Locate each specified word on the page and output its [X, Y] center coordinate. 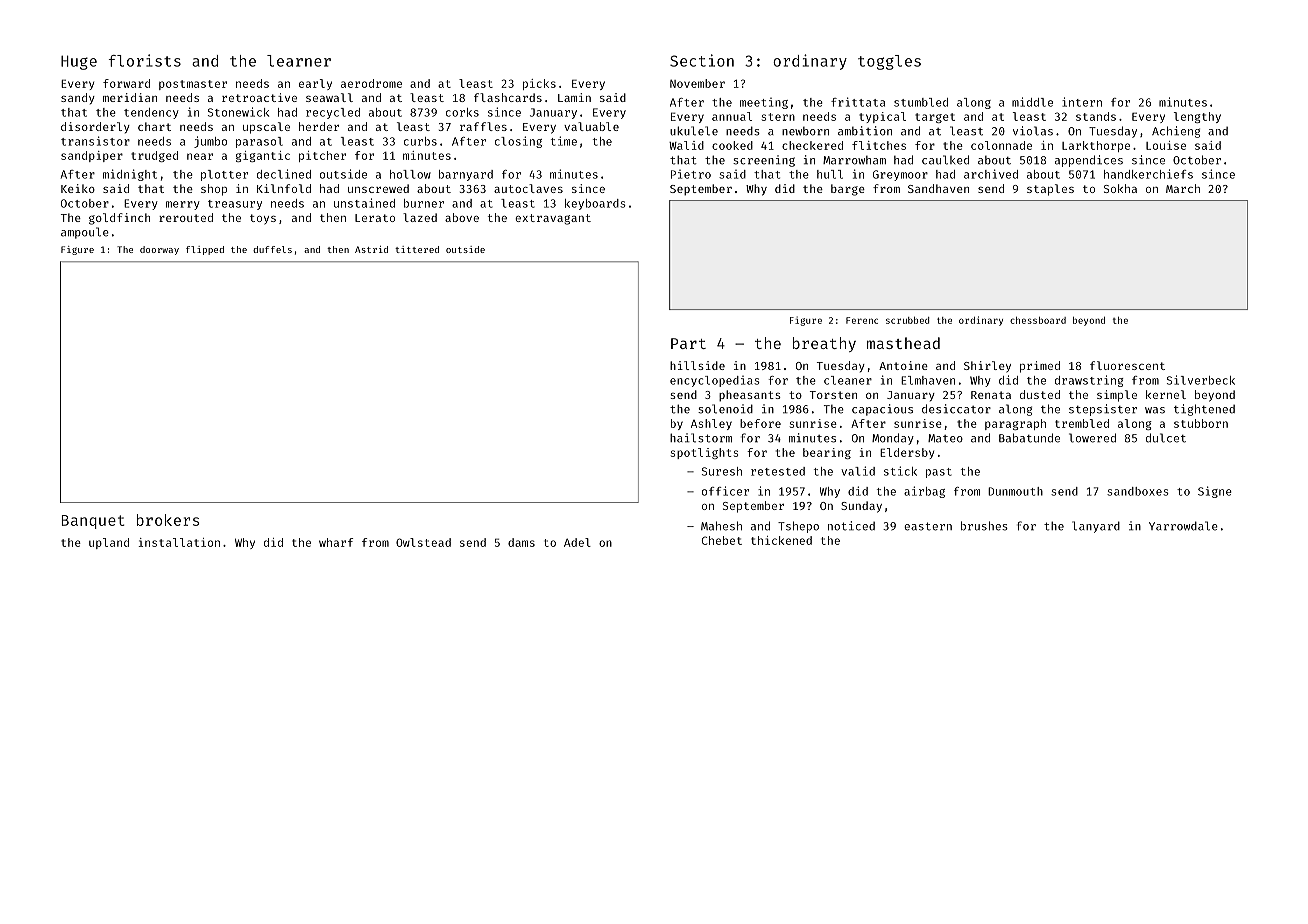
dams [521, 542]
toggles [889, 62]
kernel [1166, 394]
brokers [168, 520]
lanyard [1096, 527]
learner [299, 61]
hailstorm [701, 438]
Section [702, 60]
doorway [159, 250]
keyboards [595, 204]
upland [109, 543]
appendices [1089, 161]
